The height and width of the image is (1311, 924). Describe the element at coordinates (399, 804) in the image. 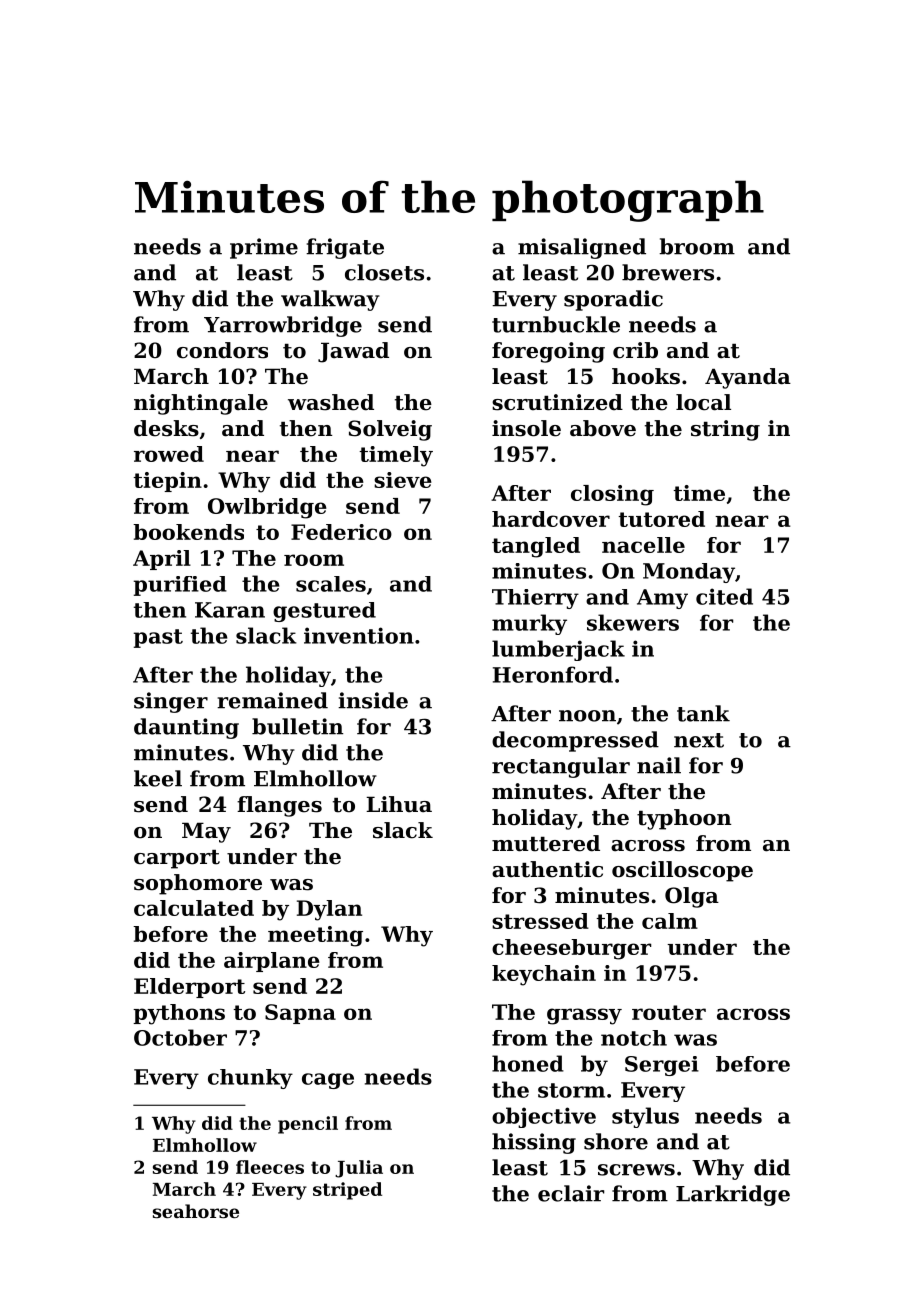

I see `Lihua` at that location.
